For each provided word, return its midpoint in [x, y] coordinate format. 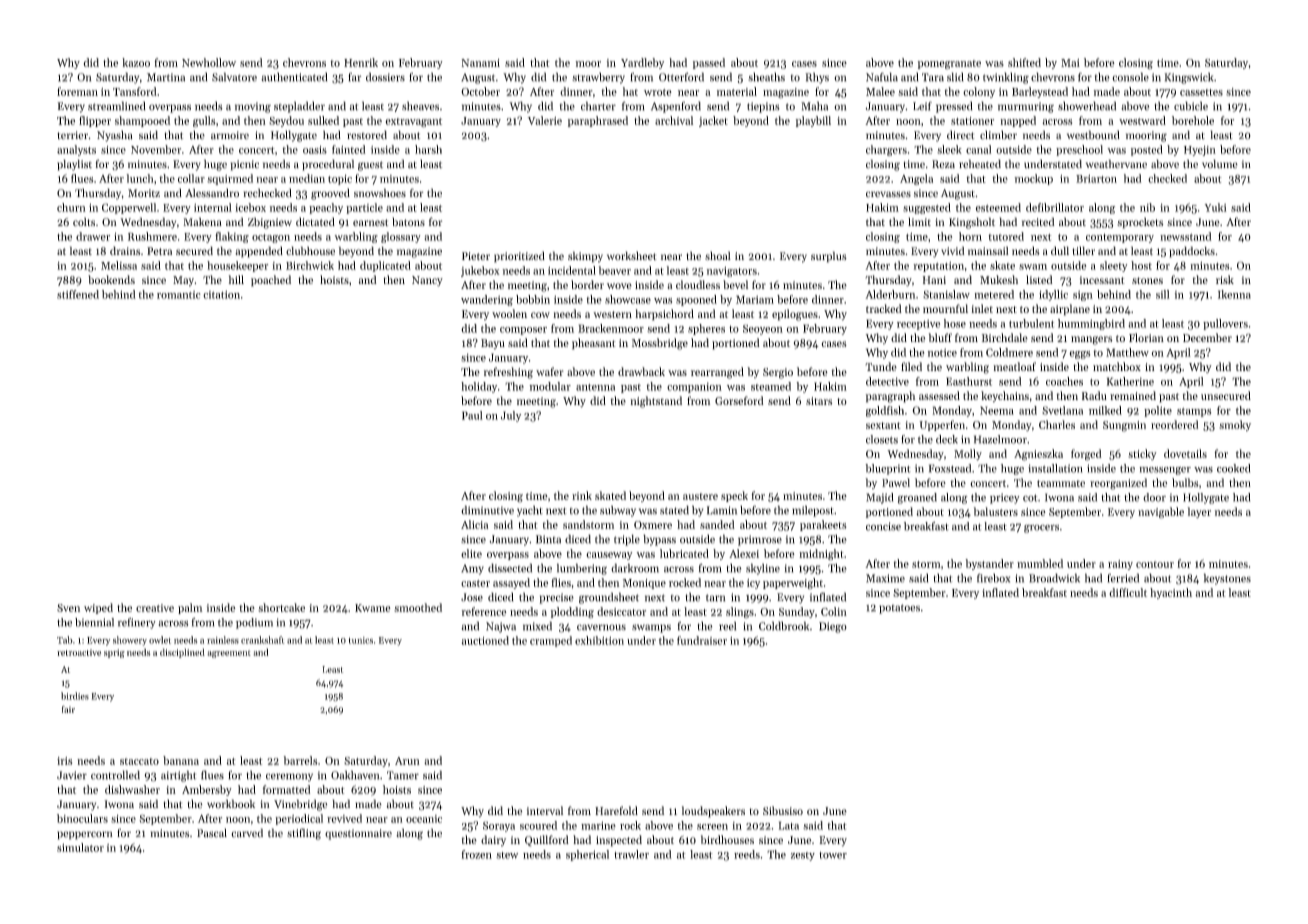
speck [734, 496]
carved [247, 833]
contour [1155, 564]
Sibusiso [783, 810]
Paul [472, 415]
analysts [76, 150]
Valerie [545, 120]
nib [1147, 207]
